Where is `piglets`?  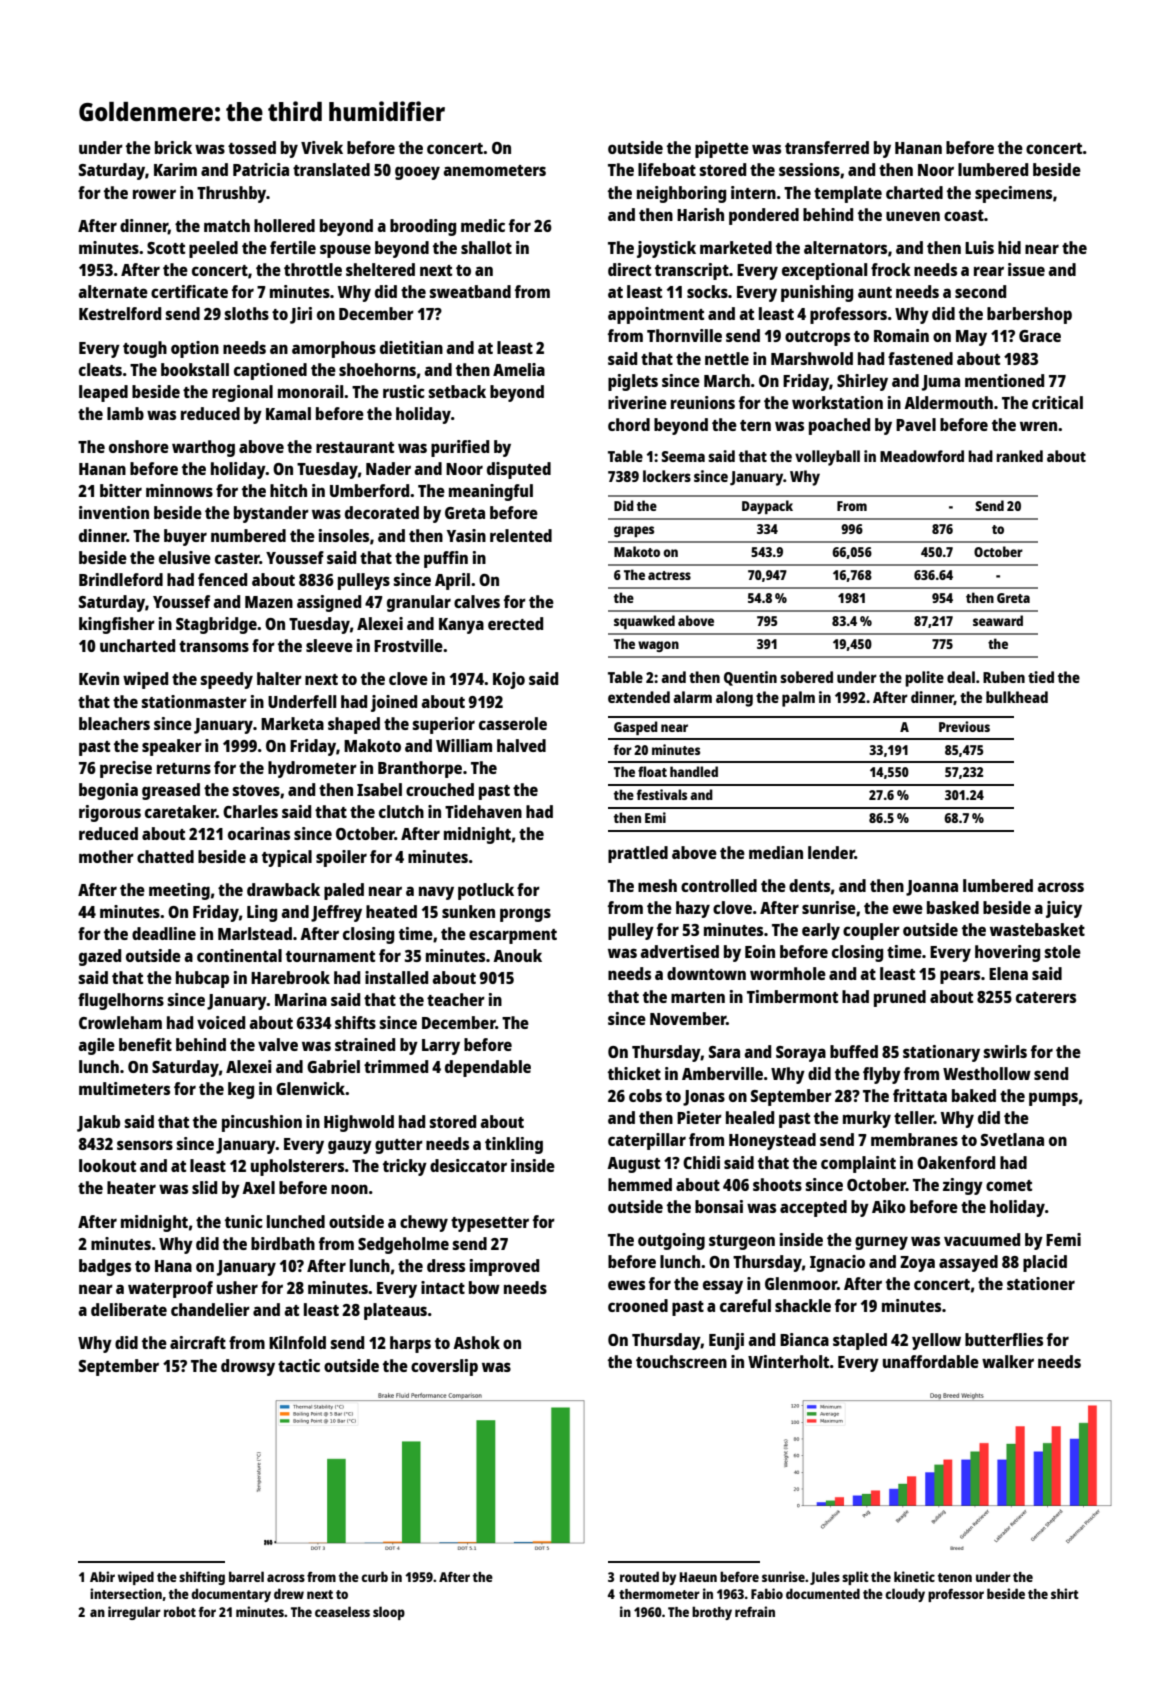 piglets is located at coordinates (633, 382).
